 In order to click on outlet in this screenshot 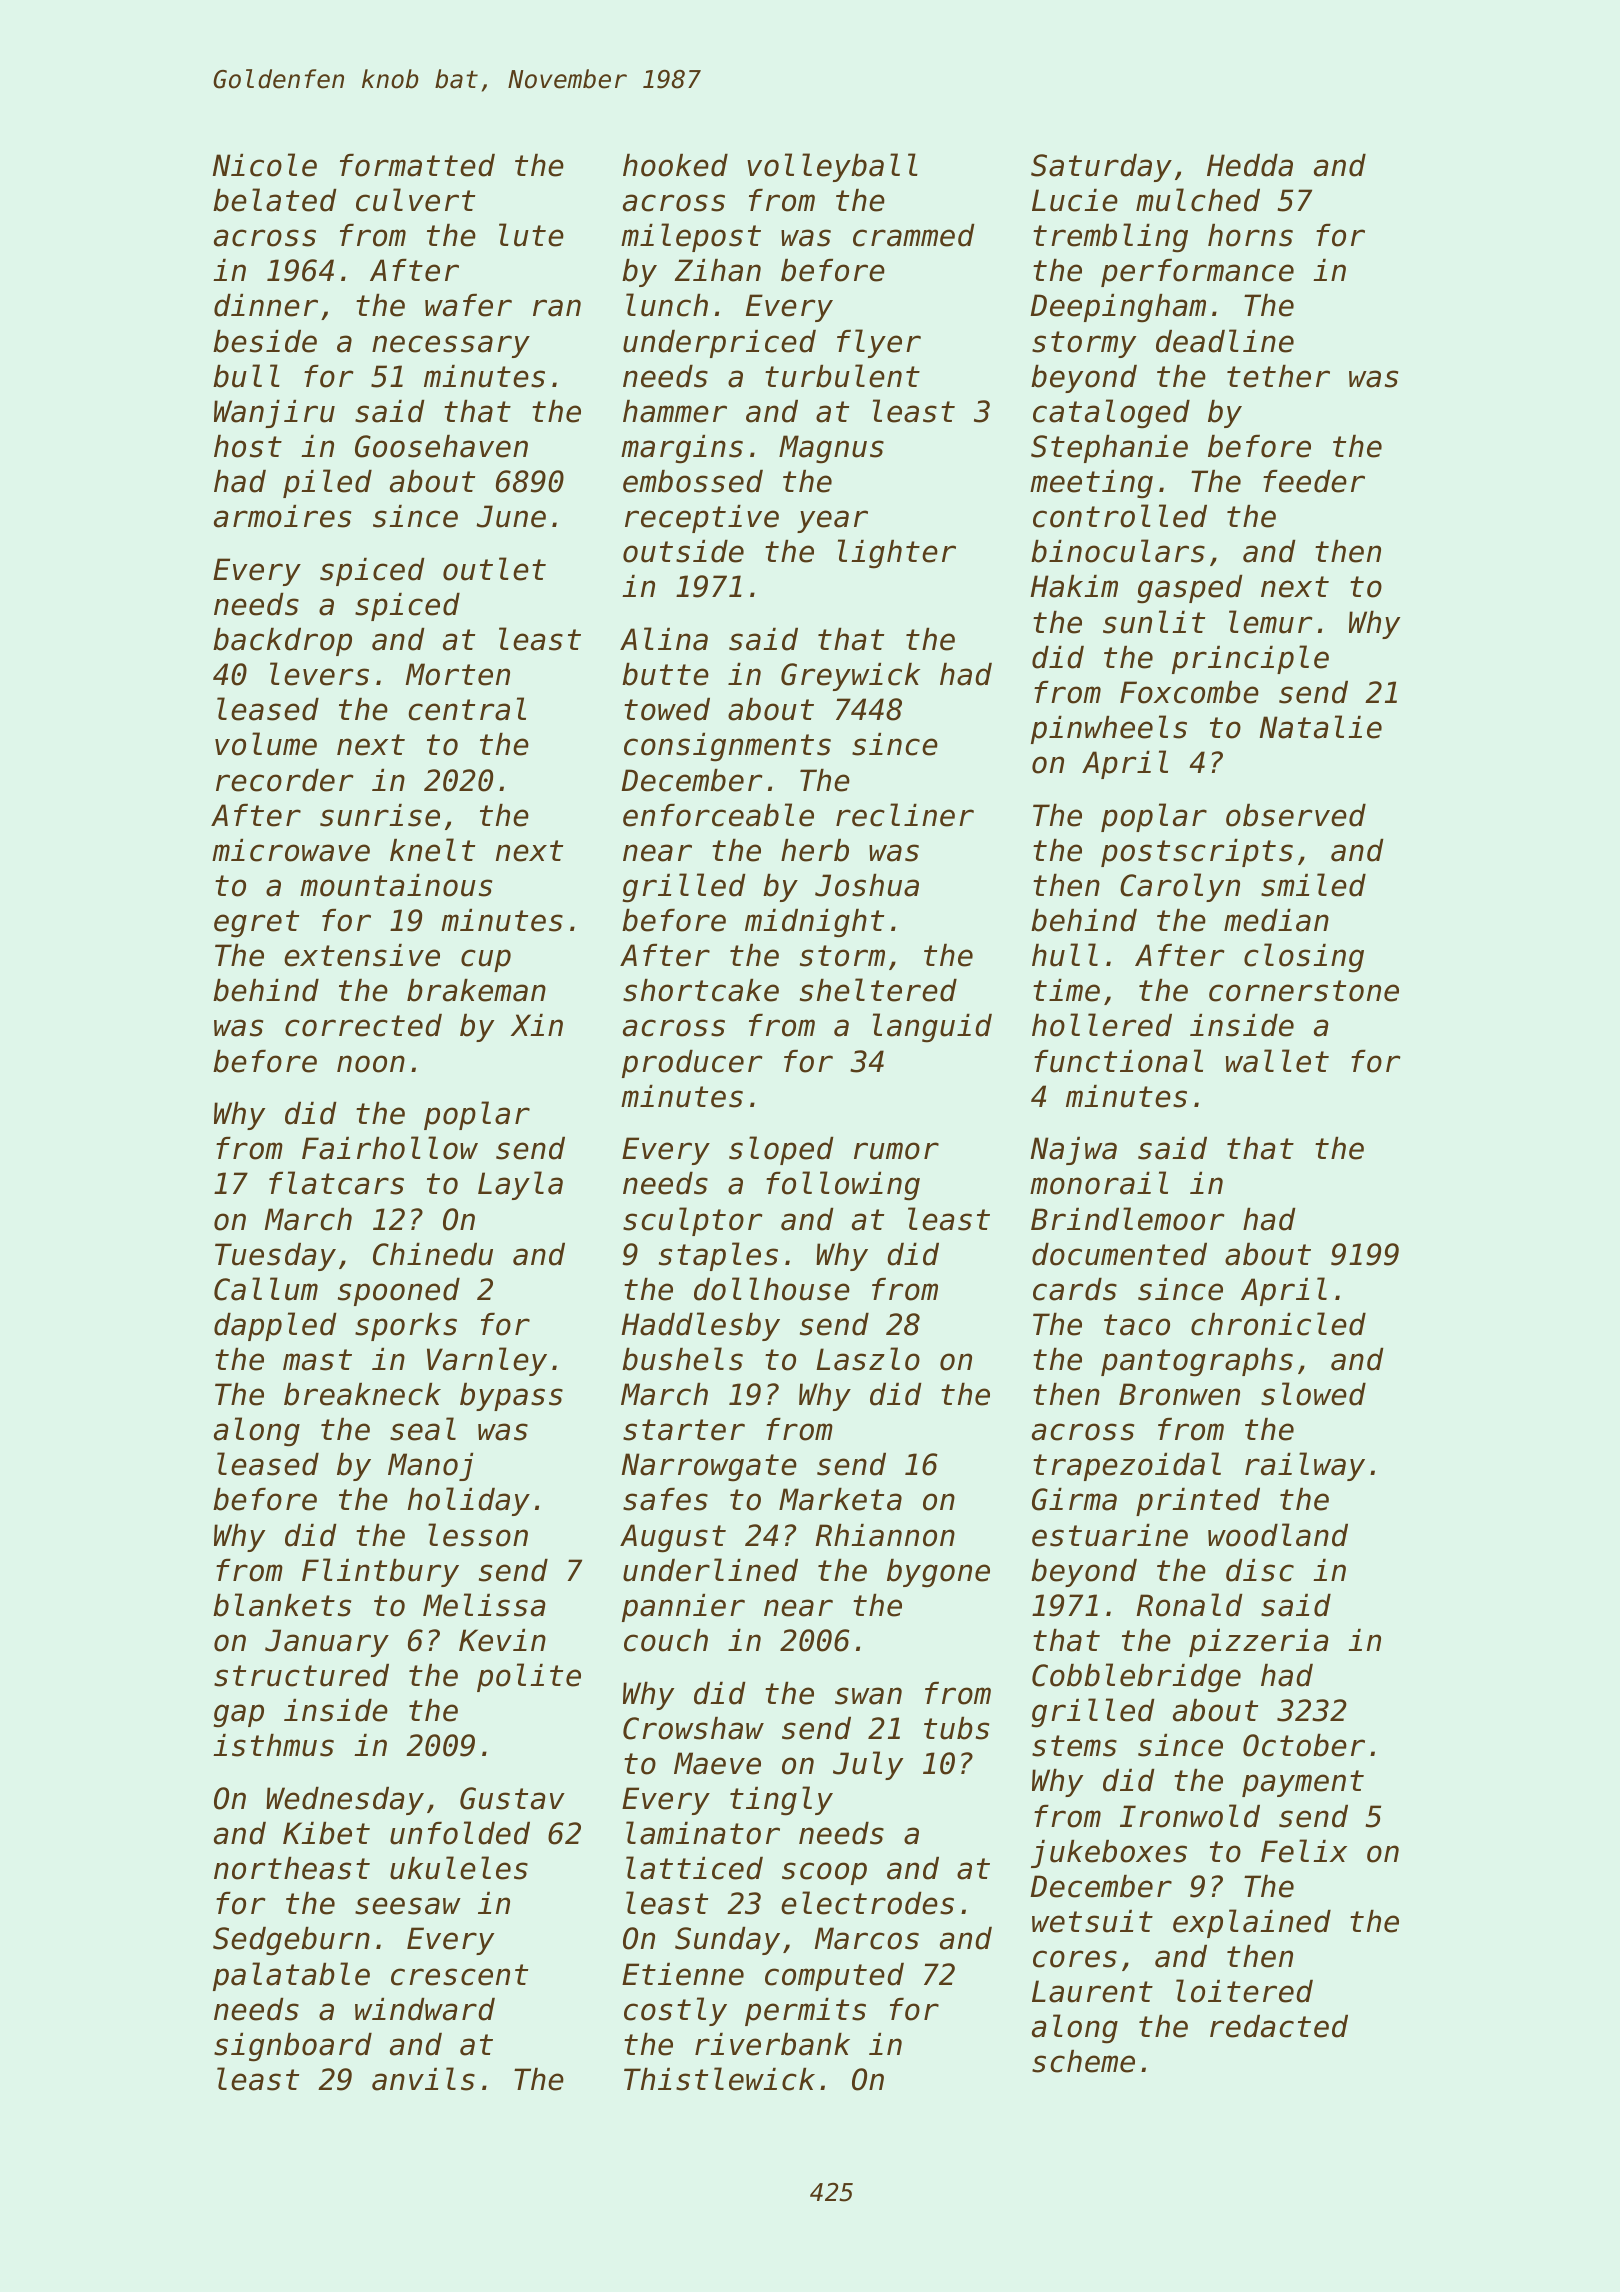, I will do `click(494, 569)`.
